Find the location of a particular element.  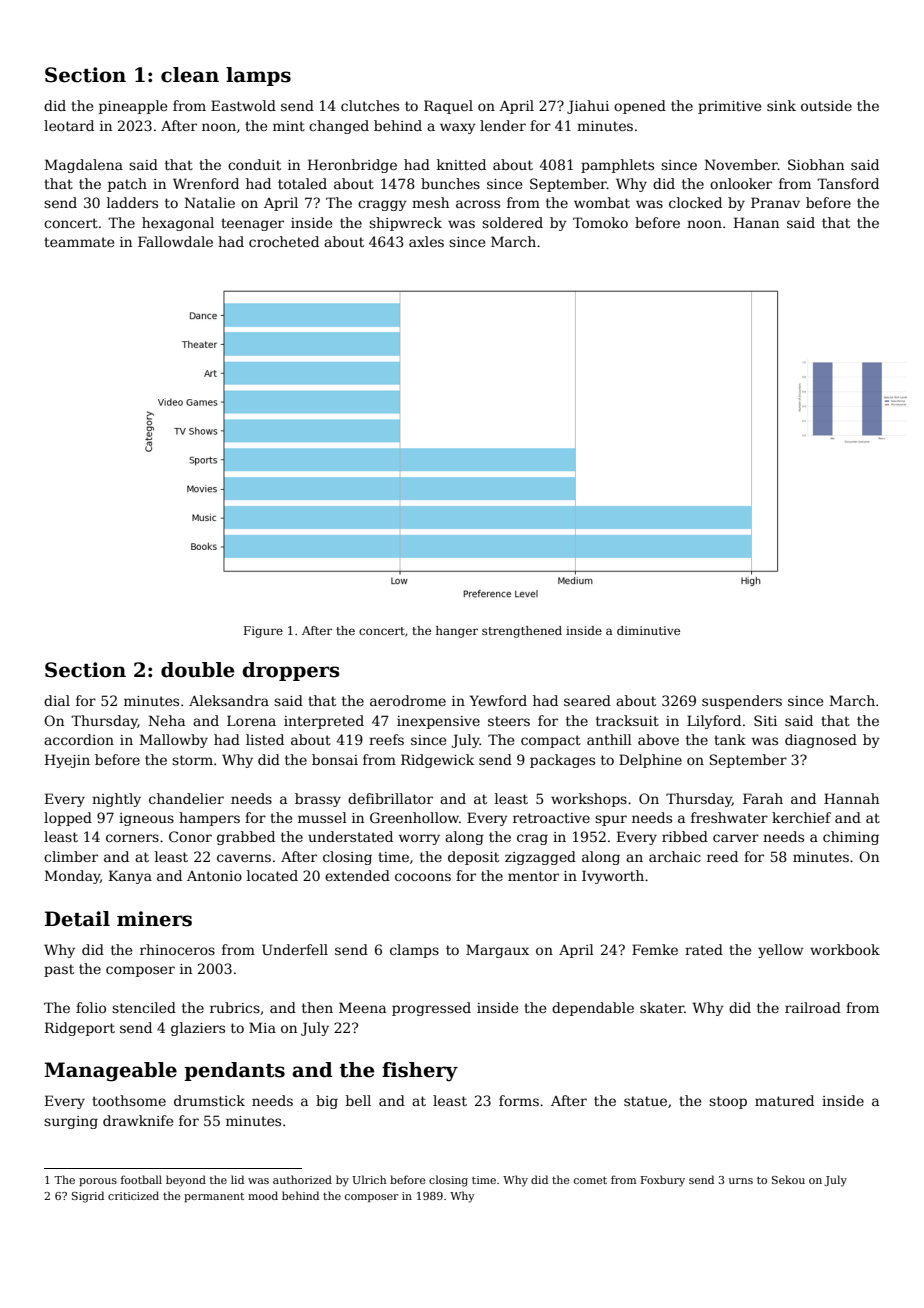

diagnosed is located at coordinates (821, 741).
